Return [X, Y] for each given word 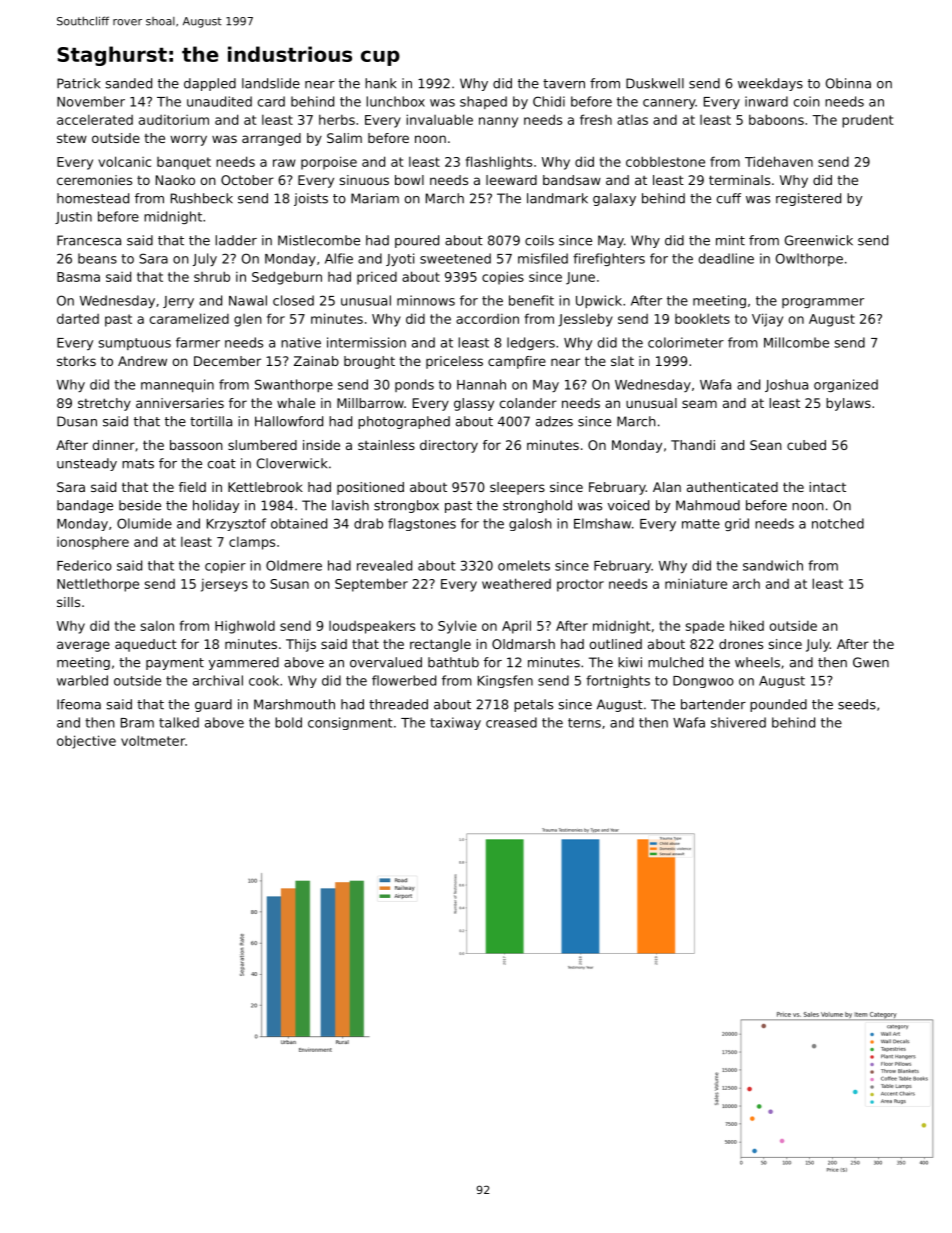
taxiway [455, 723]
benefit [531, 300]
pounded [778, 705]
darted [78, 319]
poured [417, 241]
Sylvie [457, 627]
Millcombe [796, 342]
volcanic [124, 161]
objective [86, 742]
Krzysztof [236, 524]
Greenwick [819, 240]
